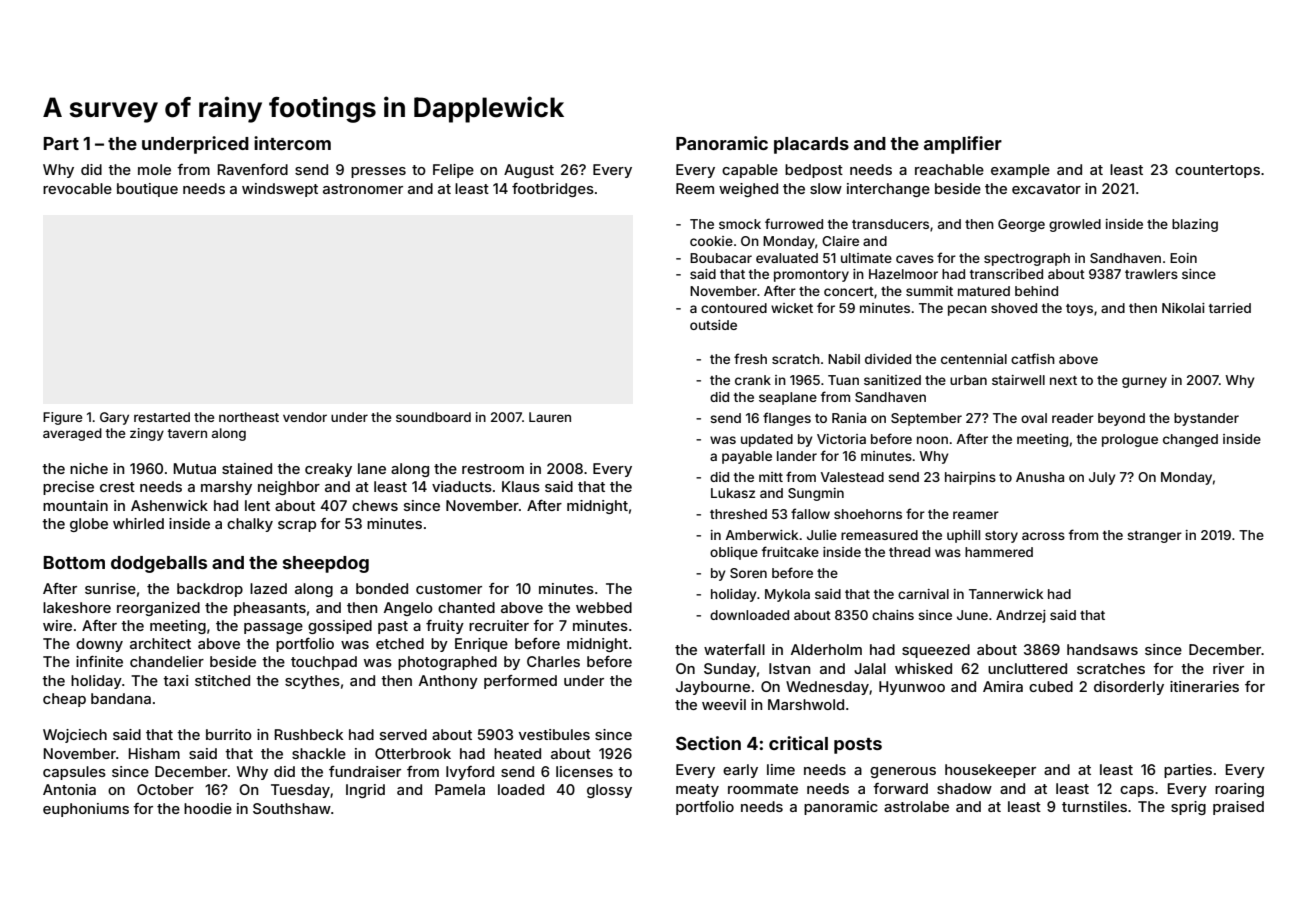 This screenshot has height=924, width=1308. What do you see at coordinates (69, 789) in the screenshot?
I see `Antonia` at bounding box center [69, 789].
